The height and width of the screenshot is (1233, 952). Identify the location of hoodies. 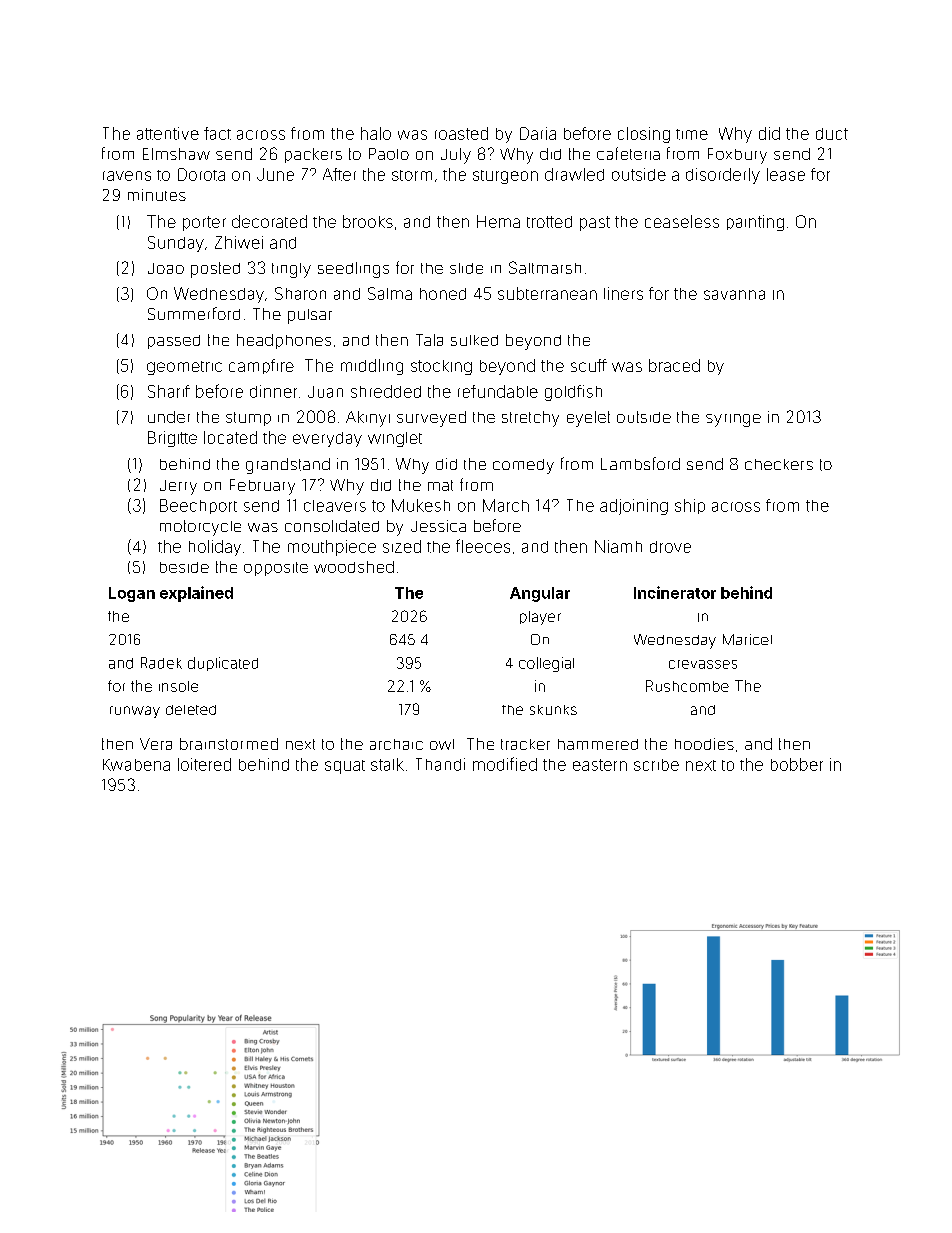
(704, 744).
